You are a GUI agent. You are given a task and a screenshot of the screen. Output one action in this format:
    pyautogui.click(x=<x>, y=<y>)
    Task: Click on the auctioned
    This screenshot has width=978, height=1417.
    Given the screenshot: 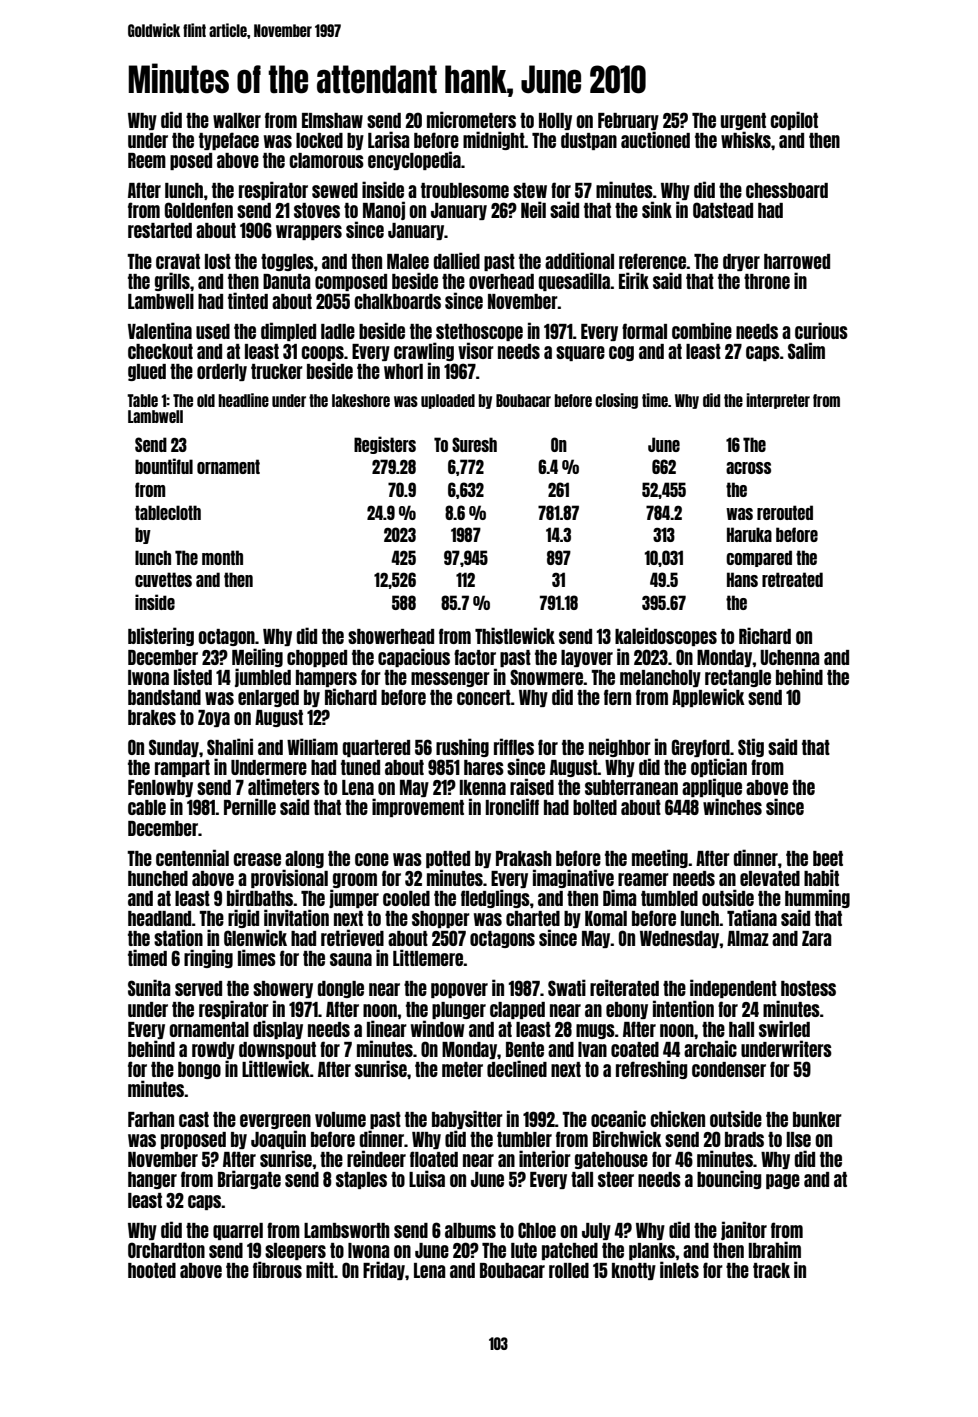 What is the action you would take?
    pyautogui.click(x=655, y=139)
